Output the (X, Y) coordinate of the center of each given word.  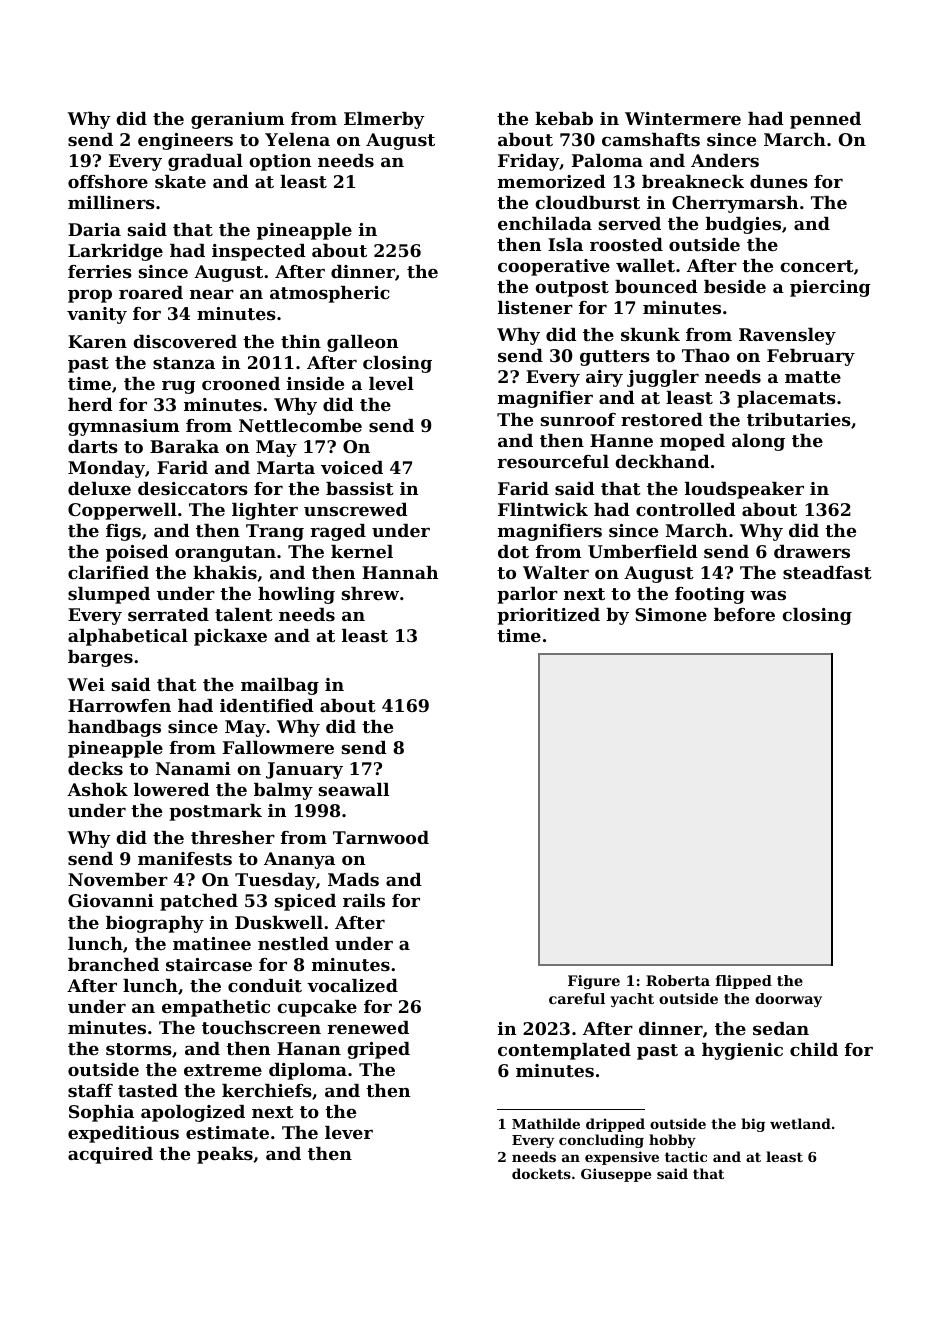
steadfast (827, 572)
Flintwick (543, 509)
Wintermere (683, 118)
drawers (812, 551)
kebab (564, 118)
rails (364, 900)
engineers (185, 141)
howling (296, 595)
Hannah (400, 572)
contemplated (564, 1051)
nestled (293, 943)
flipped (744, 982)
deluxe (99, 488)
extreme (223, 1070)
